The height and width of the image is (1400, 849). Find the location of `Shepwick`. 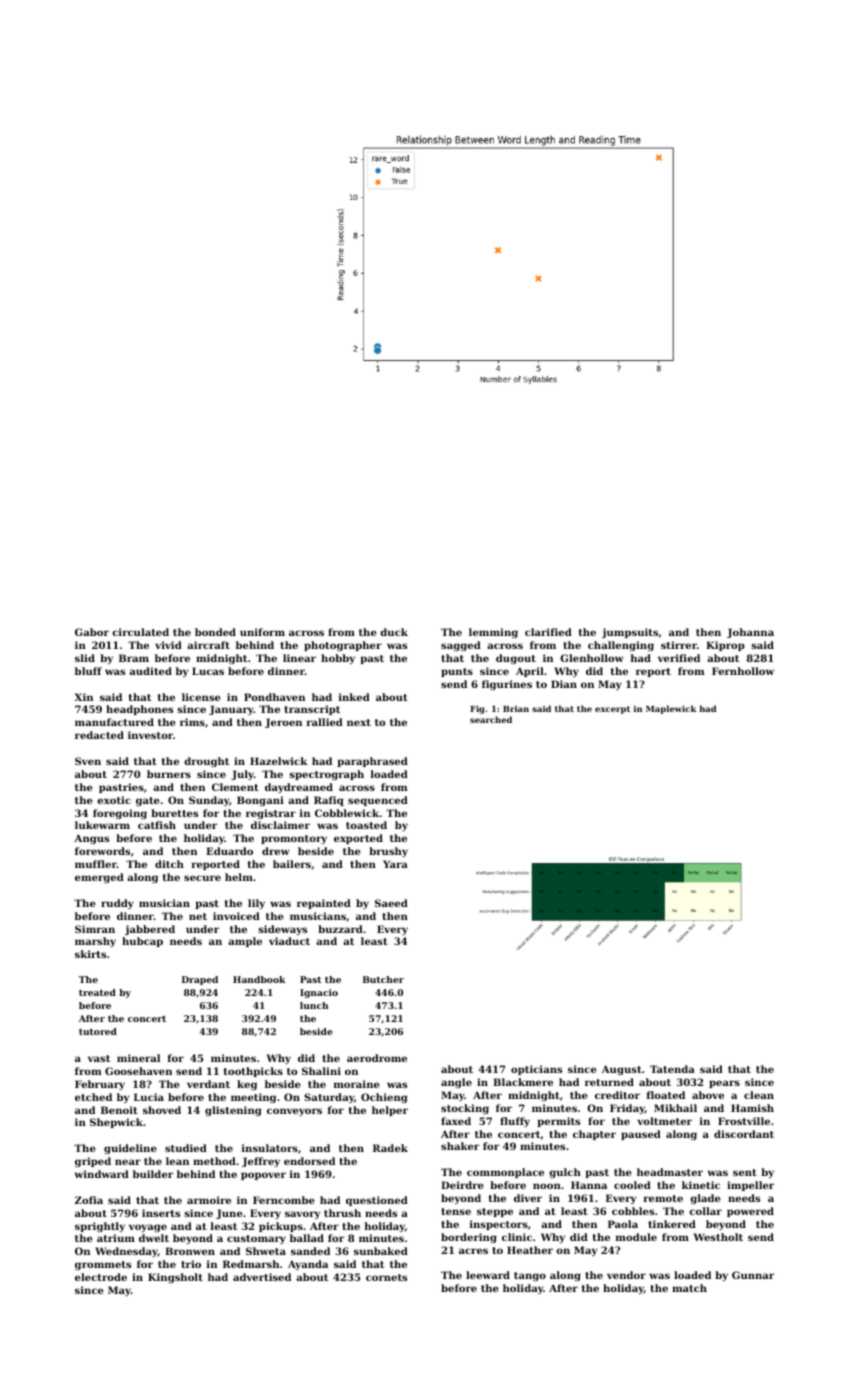

Shepwick is located at coordinates (116, 1123).
